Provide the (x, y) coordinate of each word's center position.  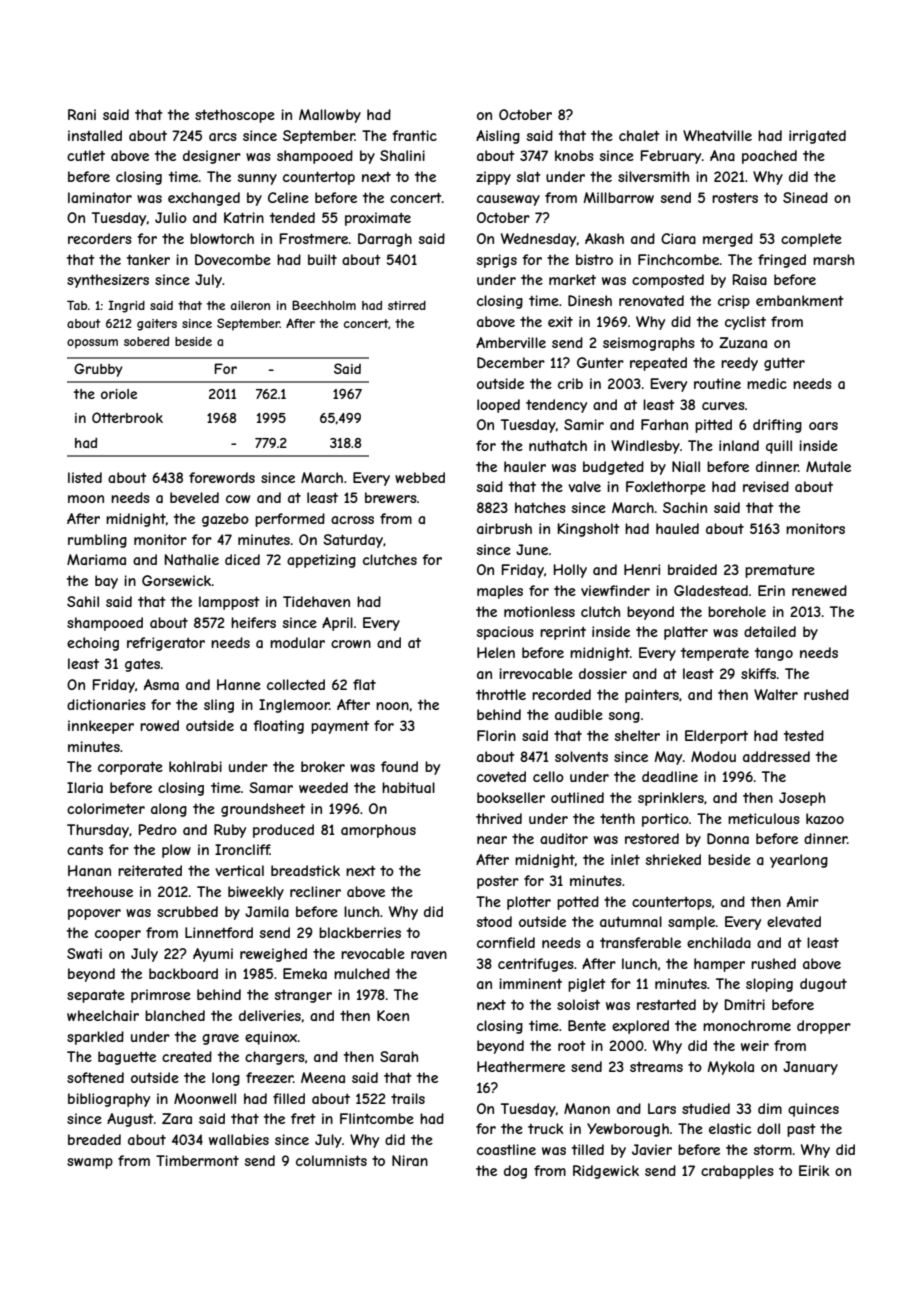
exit (560, 321)
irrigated (817, 137)
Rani (82, 114)
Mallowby (330, 116)
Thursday (98, 831)
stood (494, 921)
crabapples (737, 1172)
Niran (410, 1160)
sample (691, 923)
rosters (735, 198)
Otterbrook (127, 417)
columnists (331, 1160)
